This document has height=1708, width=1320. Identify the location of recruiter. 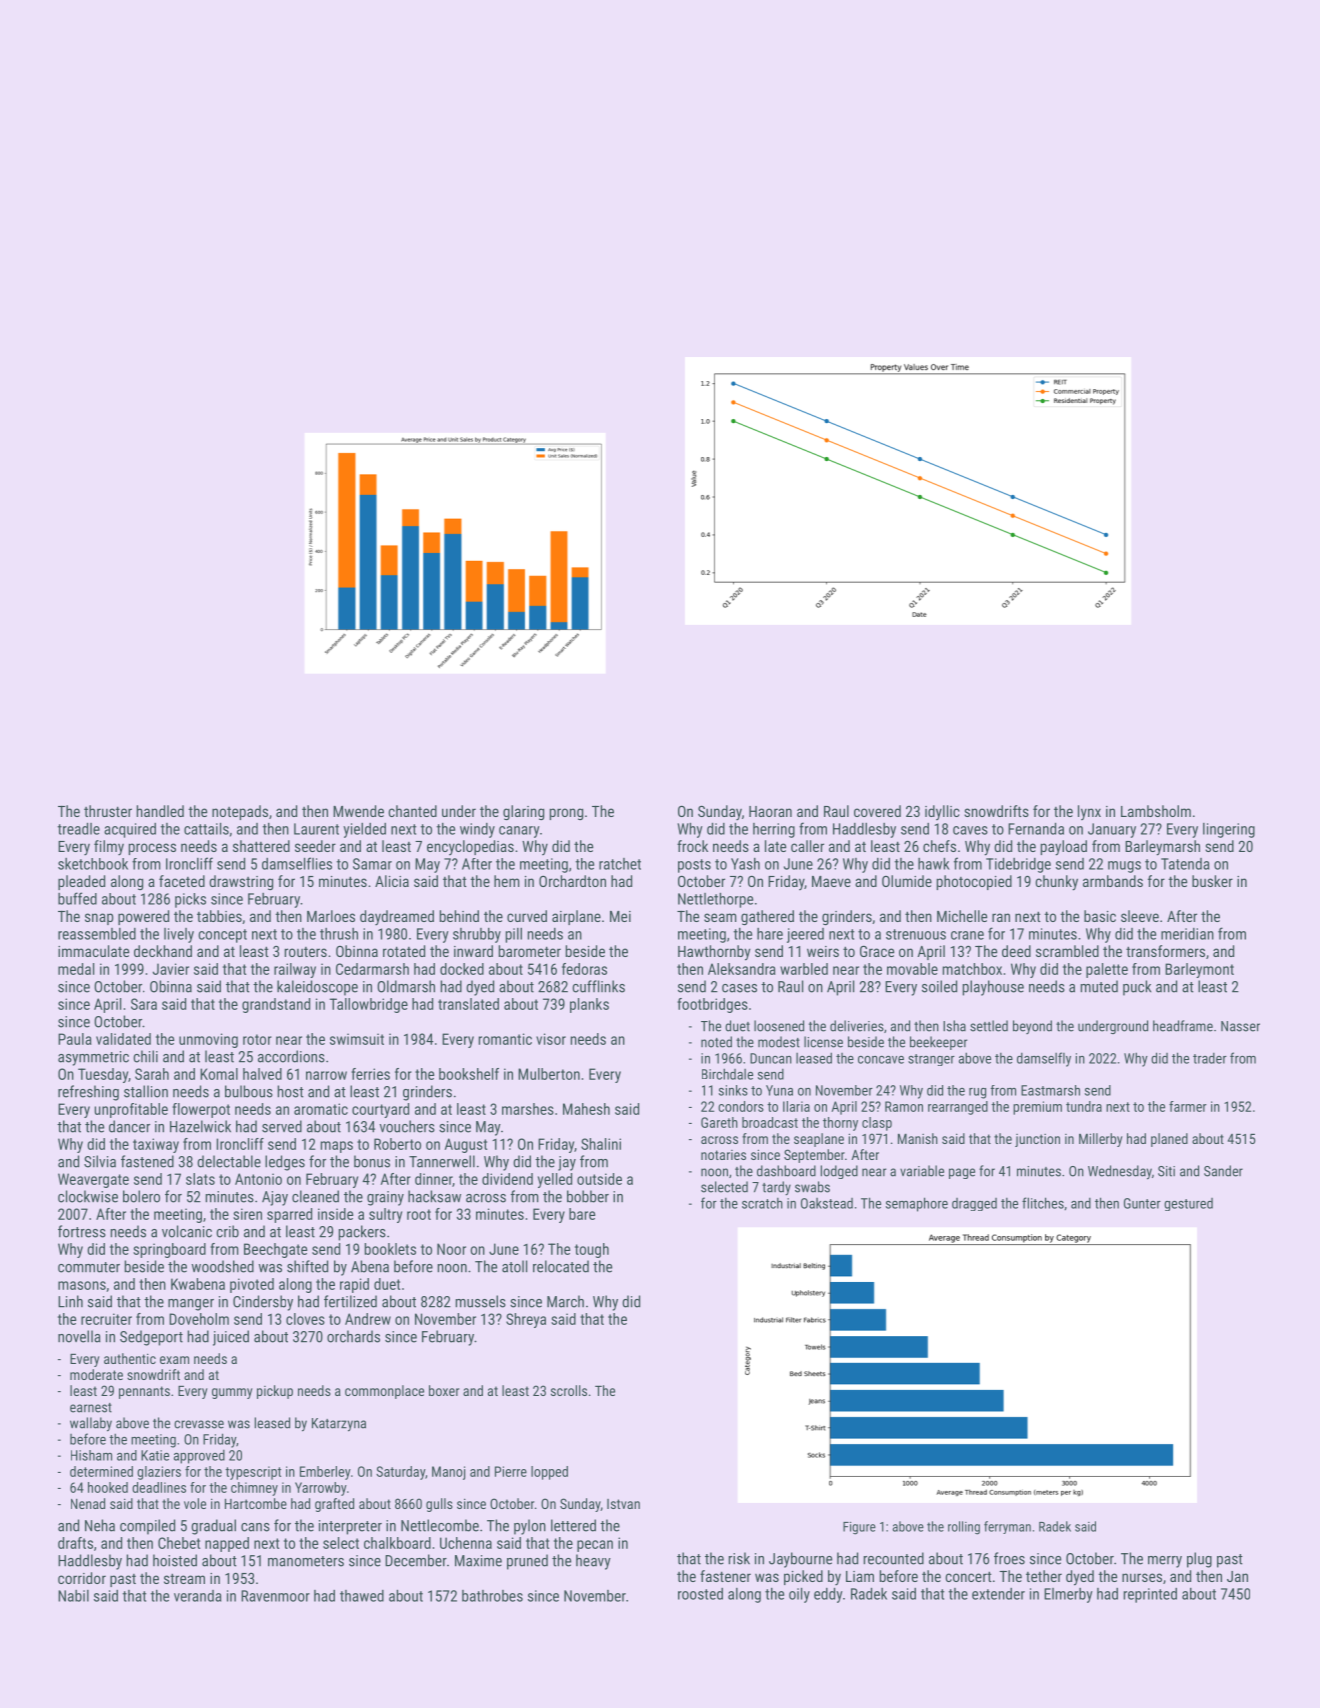
(106, 1319).
